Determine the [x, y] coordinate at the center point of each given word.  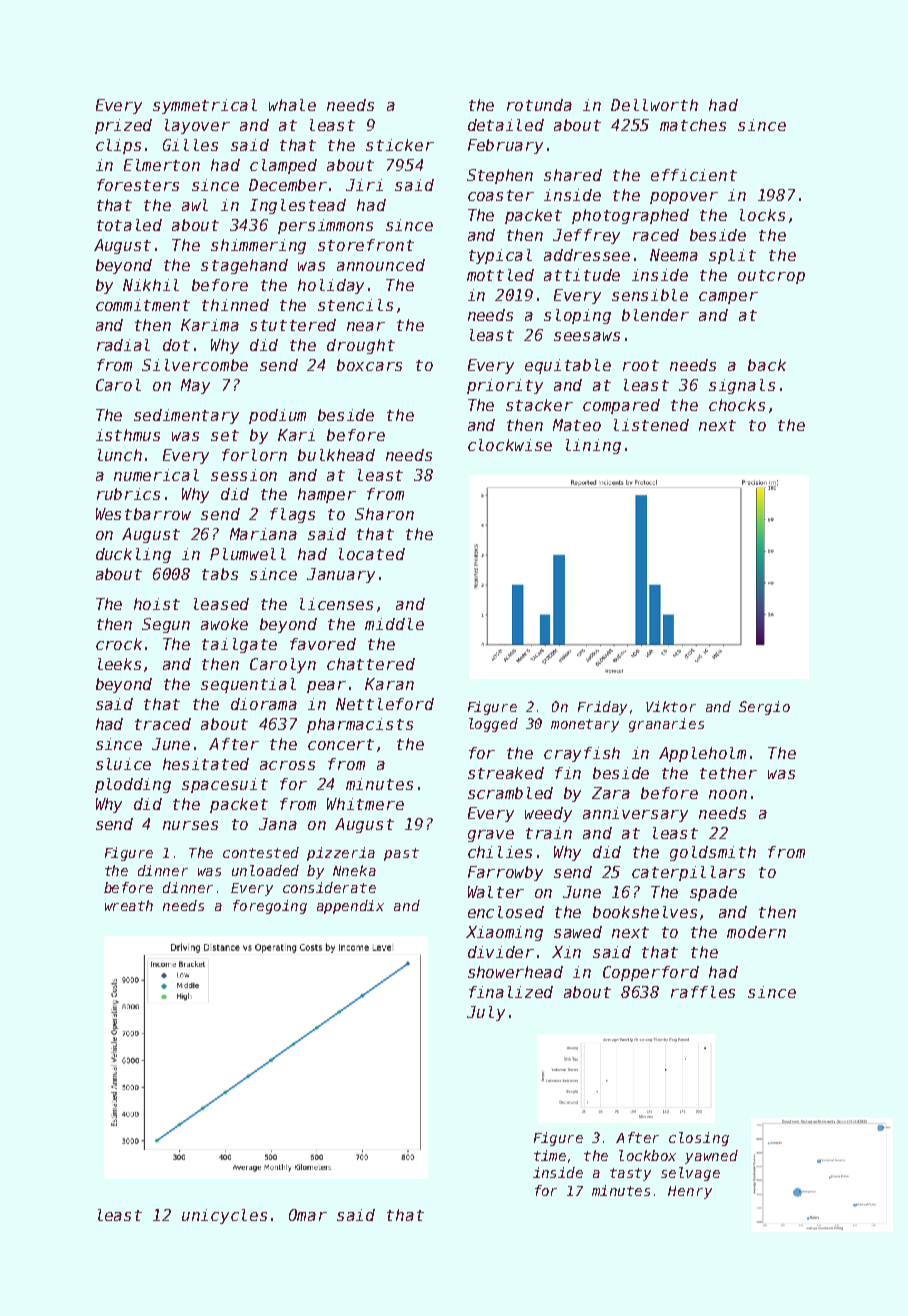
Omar [308, 1215]
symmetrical [205, 106]
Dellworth [654, 105]
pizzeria [341, 854]
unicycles [224, 1216]
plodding [133, 785]
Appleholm [702, 754]
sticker [400, 145]
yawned [711, 1157]
